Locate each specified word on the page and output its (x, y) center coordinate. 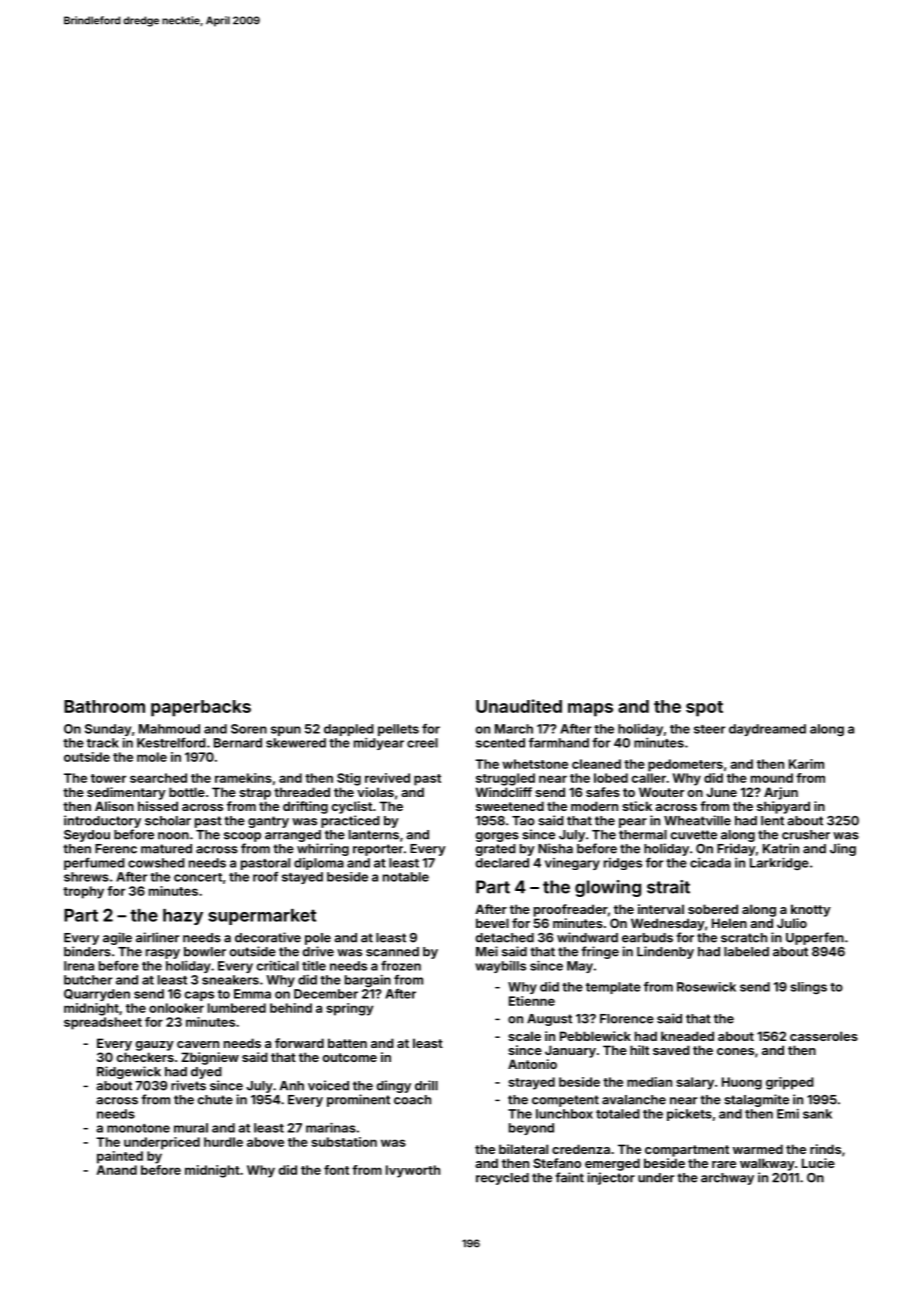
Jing (843, 849)
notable (406, 877)
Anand (117, 1170)
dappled (349, 730)
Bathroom (104, 706)
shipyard (783, 807)
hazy (183, 917)
